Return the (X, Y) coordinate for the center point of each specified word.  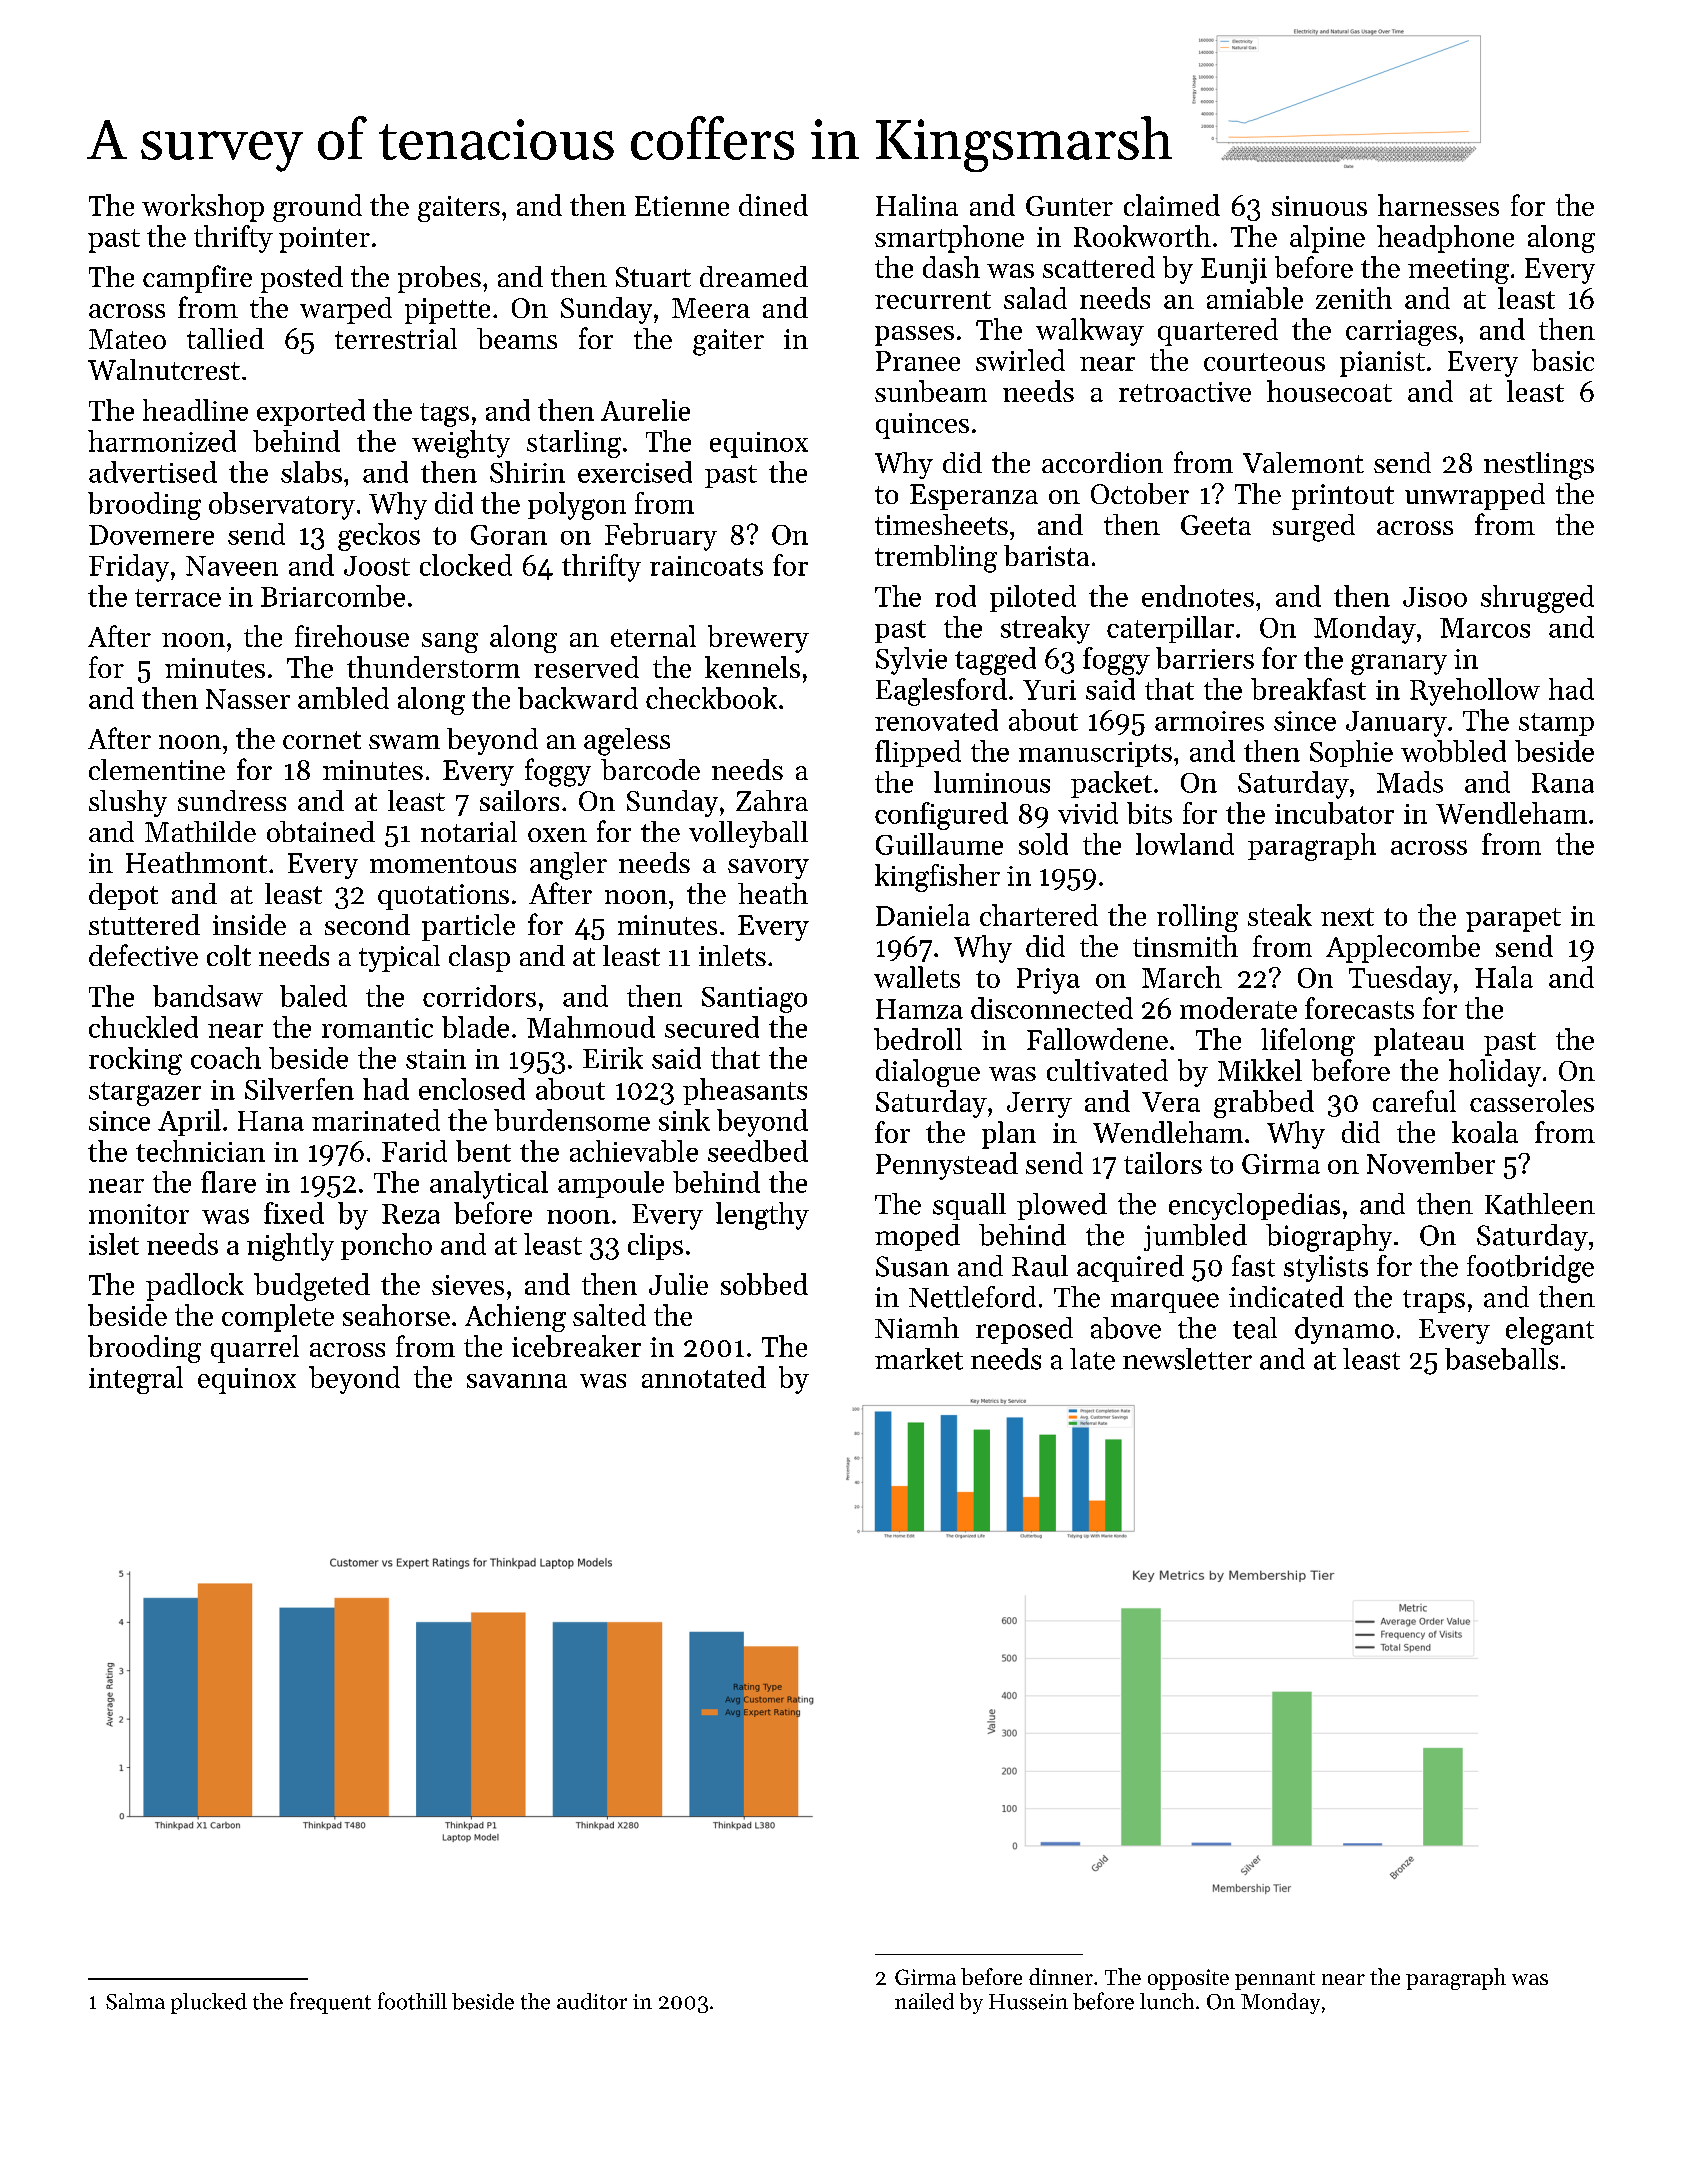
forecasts (1359, 1008)
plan (1009, 1135)
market (919, 1359)
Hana (271, 1121)
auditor (592, 2001)
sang (450, 643)
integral (136, 1380)
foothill (412, 2001)
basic (1563, 360)
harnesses (1438, 205)
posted (302, 279)
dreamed (754, 276)
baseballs (1501, 1359)
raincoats (706, 566)
